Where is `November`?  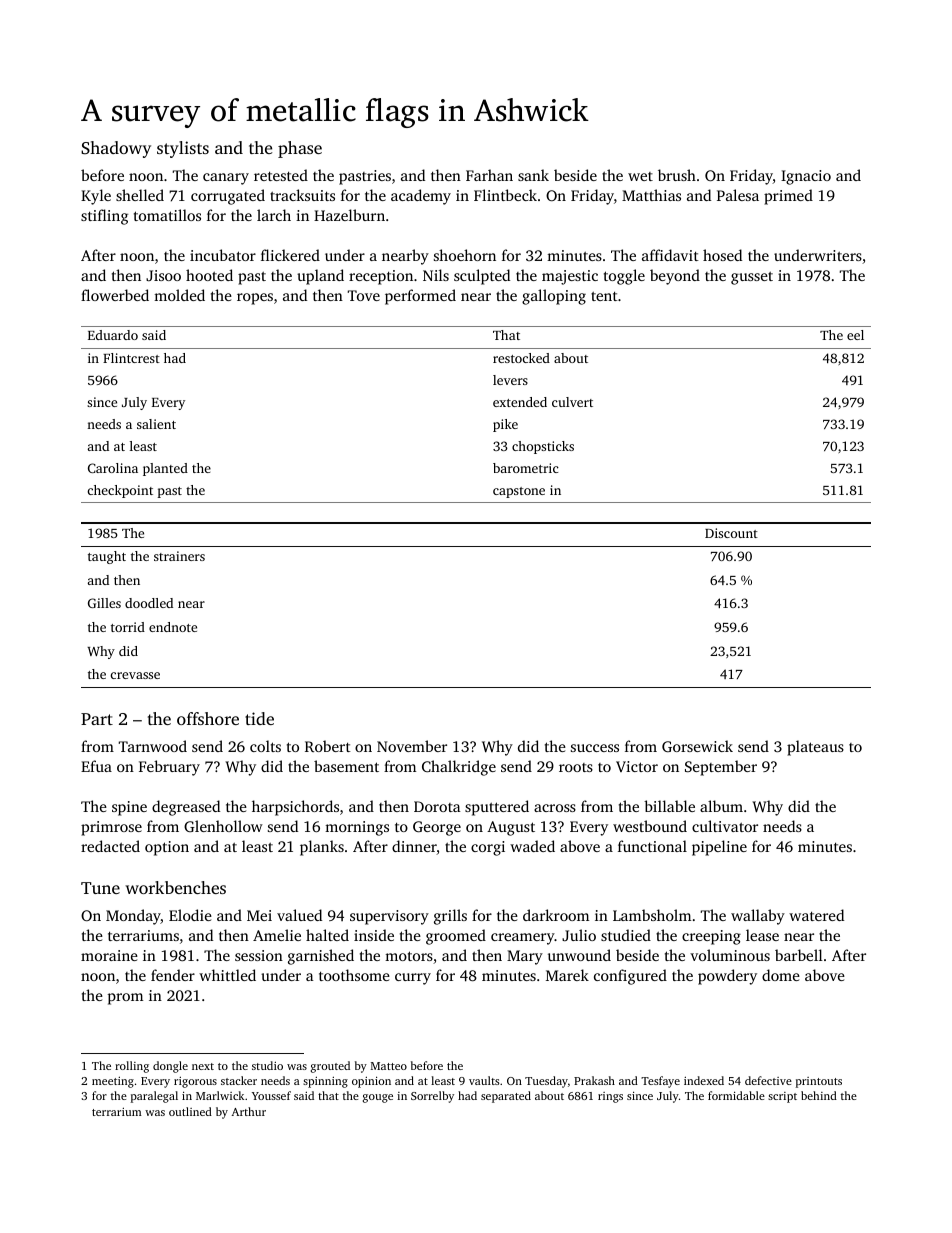
November is located at coordinates (412, 746).
